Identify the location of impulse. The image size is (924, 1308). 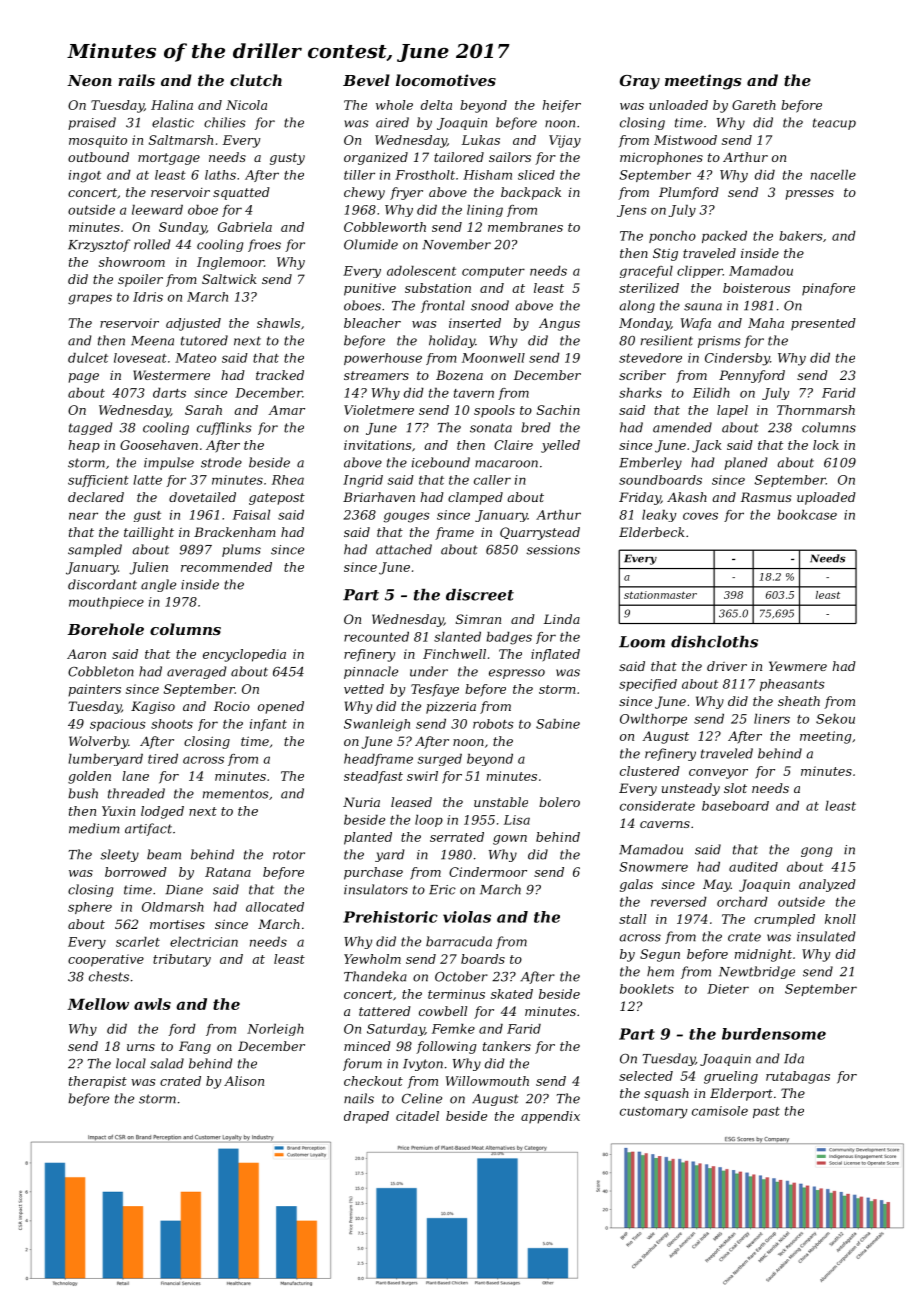
(169, 463).
